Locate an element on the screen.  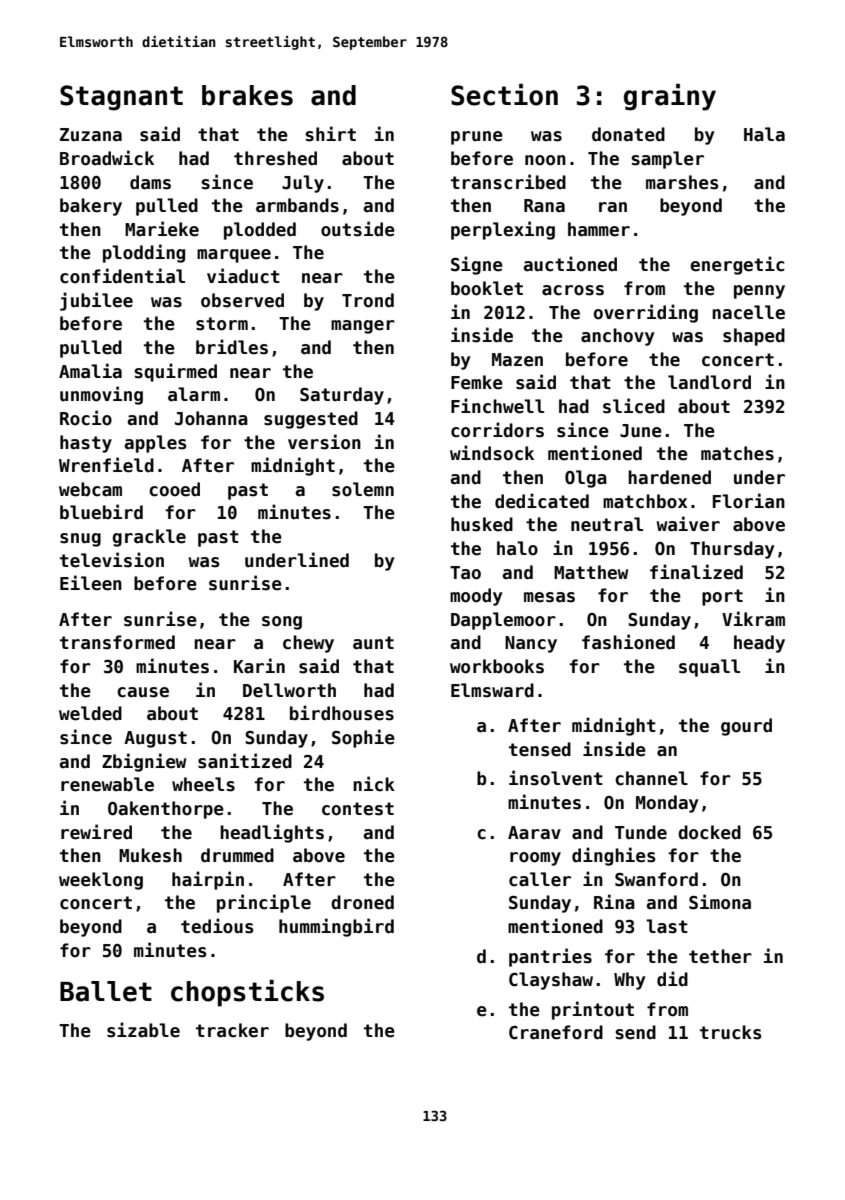
Elmsward is located at coordinates (492, 690).
